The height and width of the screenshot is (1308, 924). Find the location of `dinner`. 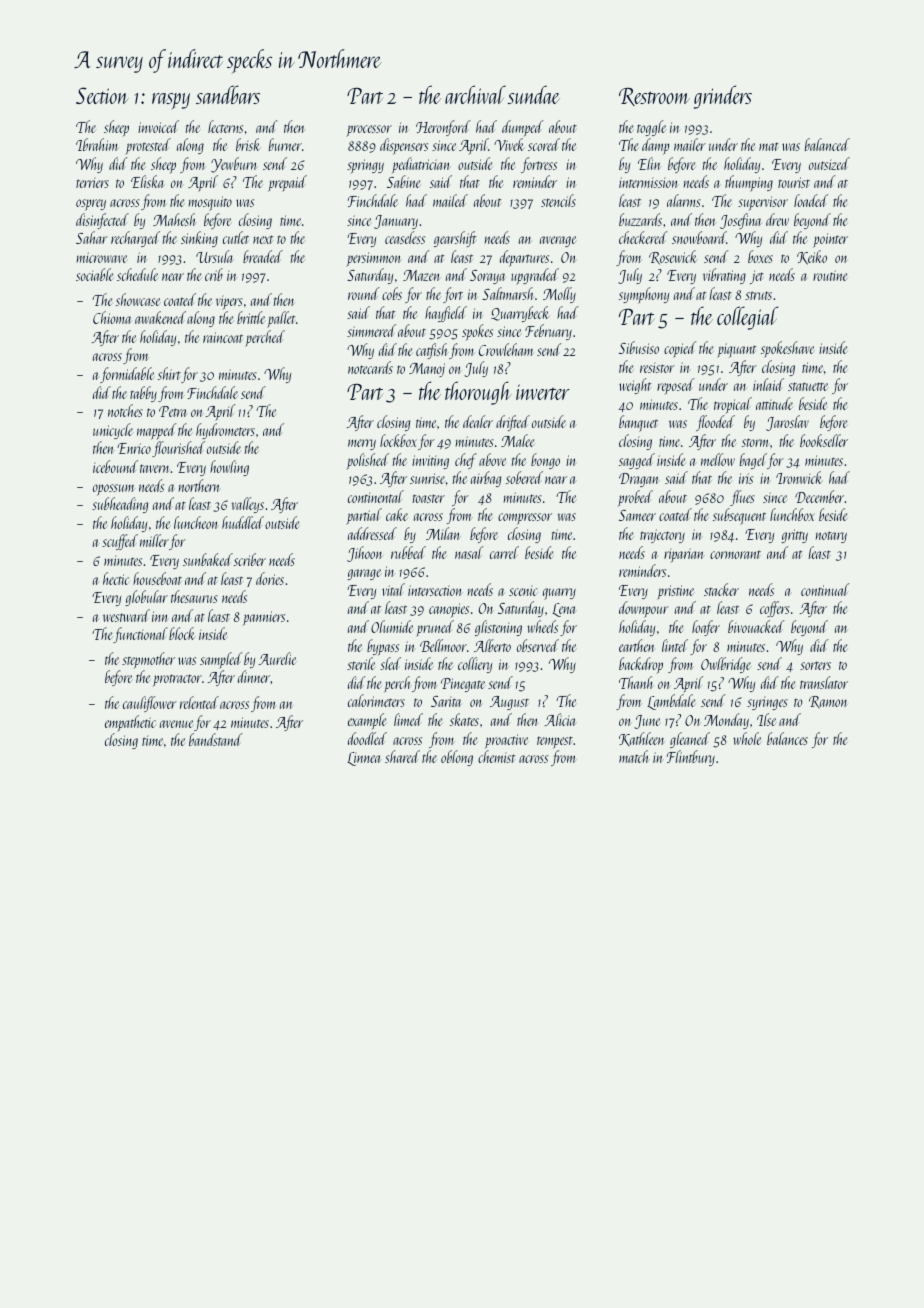

dinner is located at coordinates (254, 676).
